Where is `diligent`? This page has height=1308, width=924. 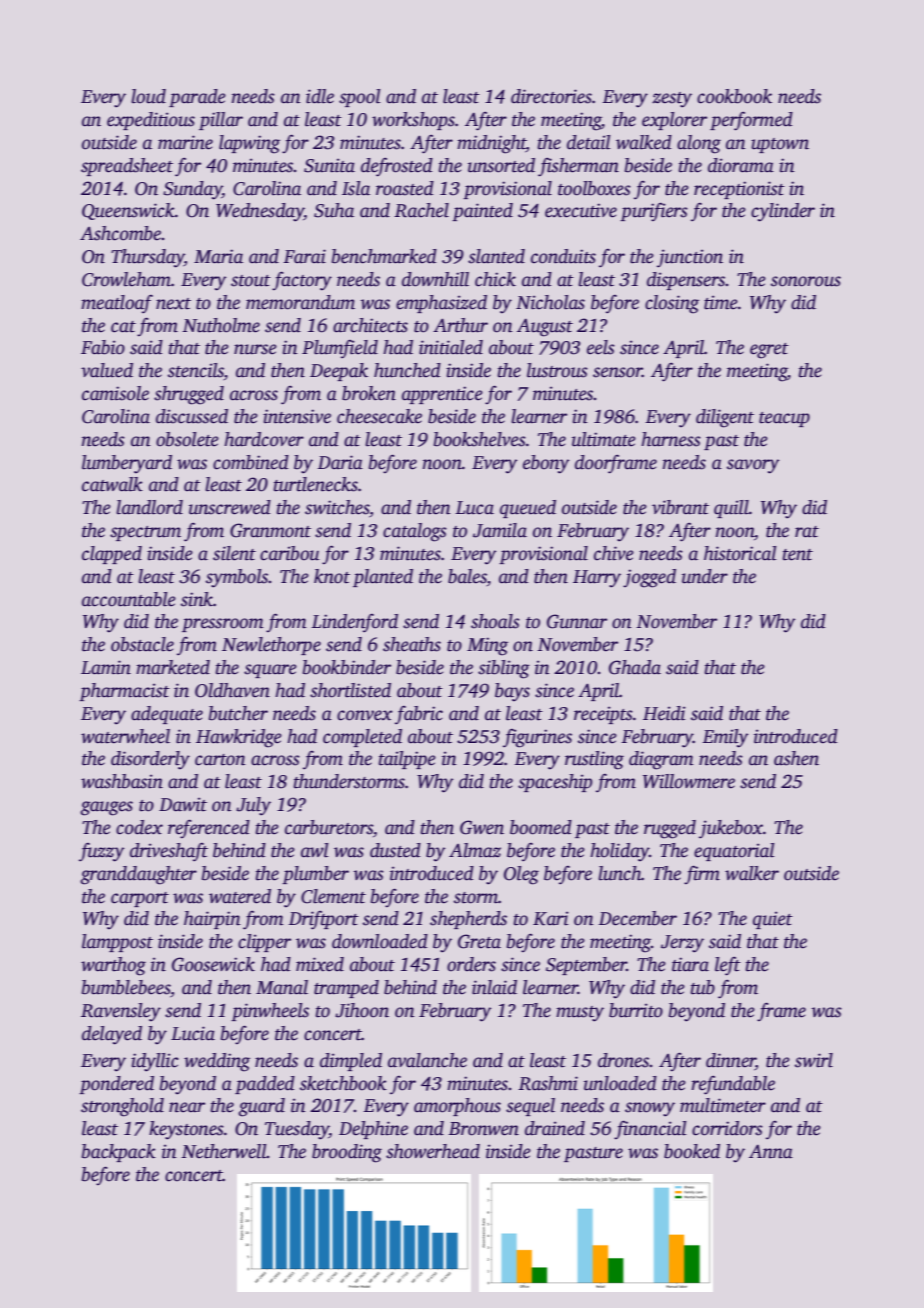 diligent is located at coordinates (725, 418).
